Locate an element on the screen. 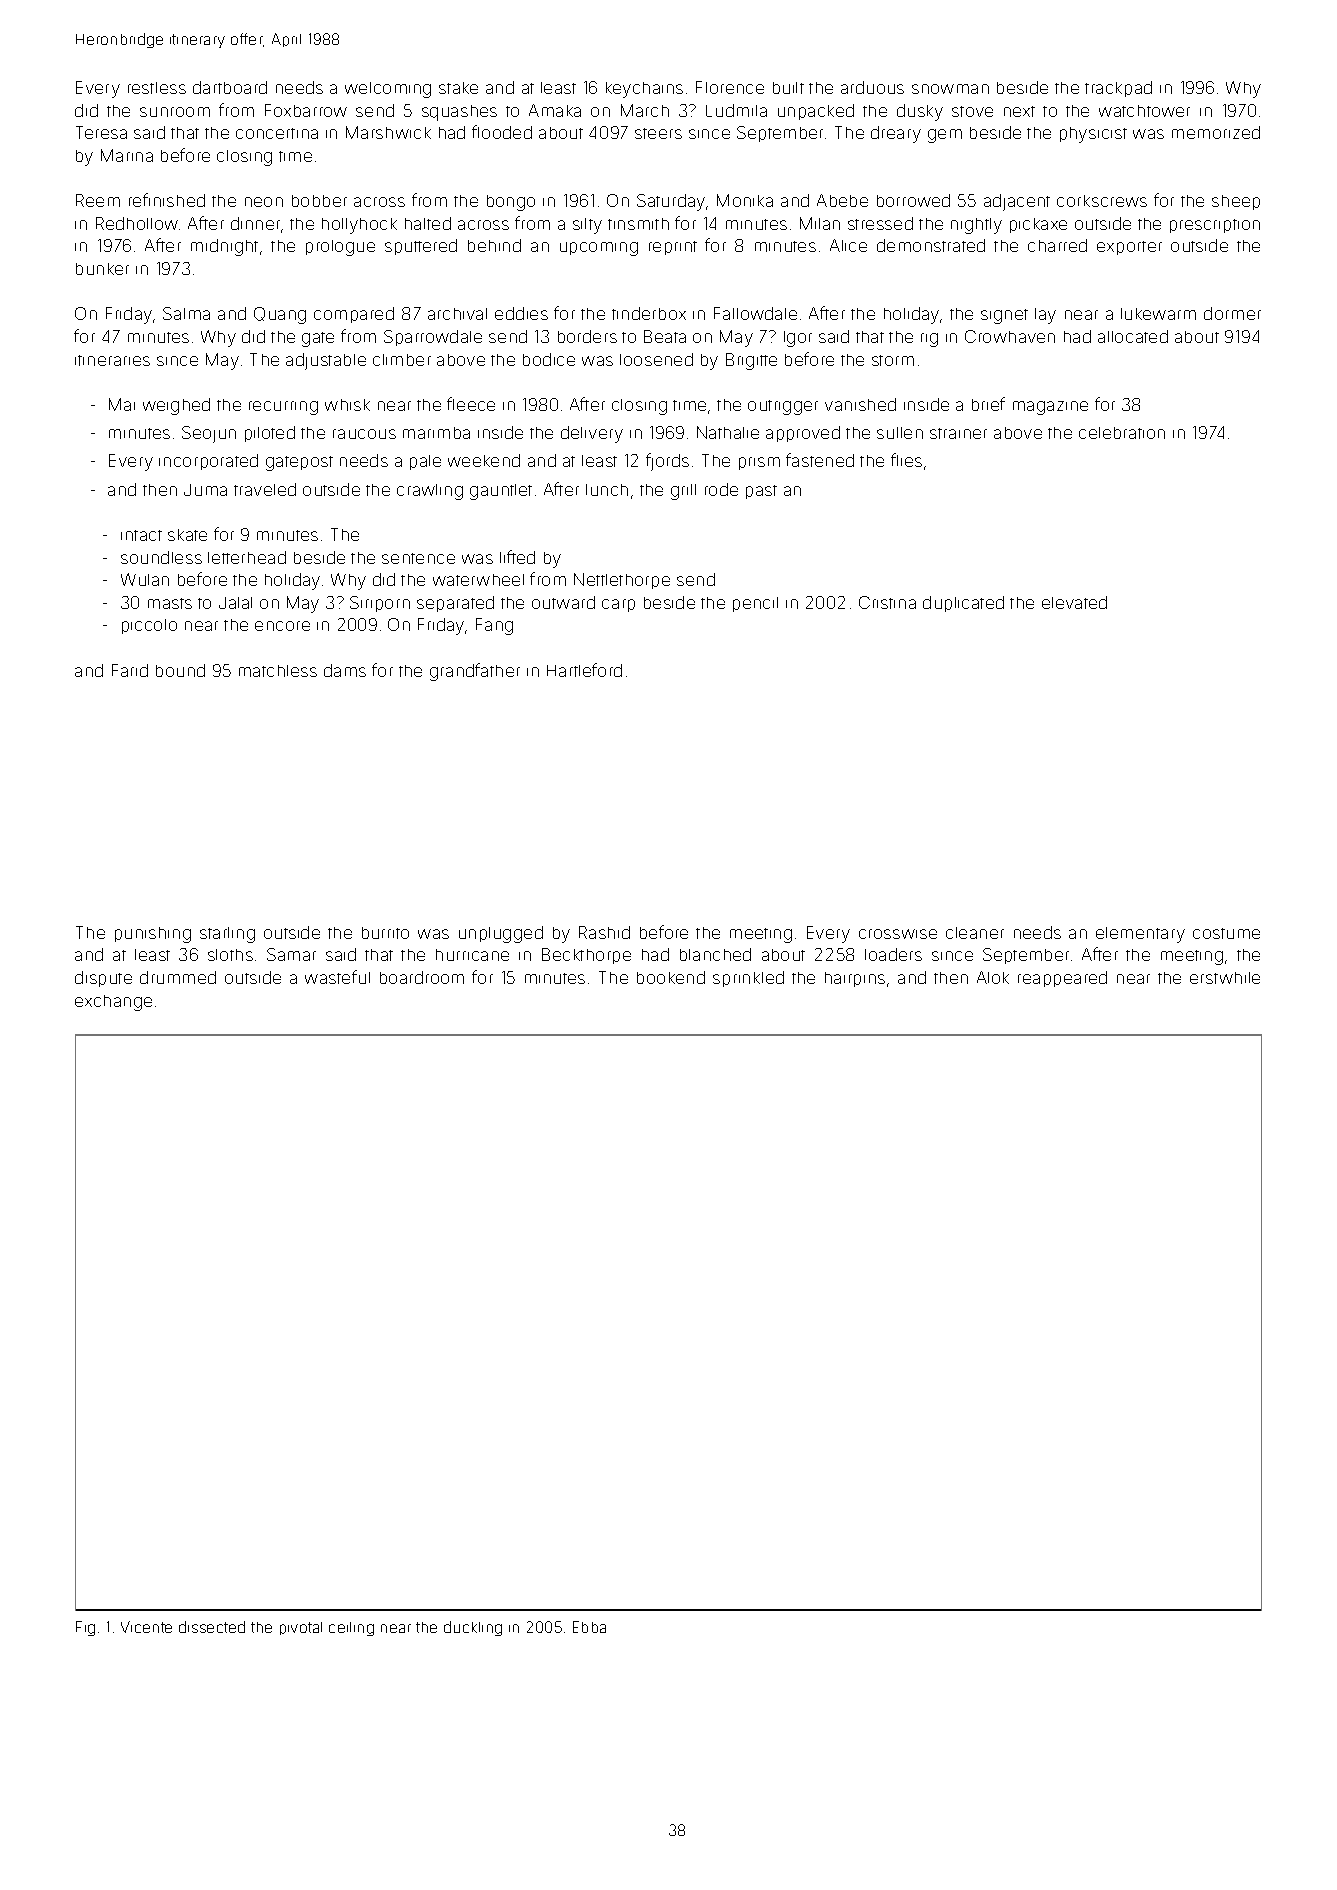 The image size is (1337, 1890). hairpins is located at coordinates (855, 979).
